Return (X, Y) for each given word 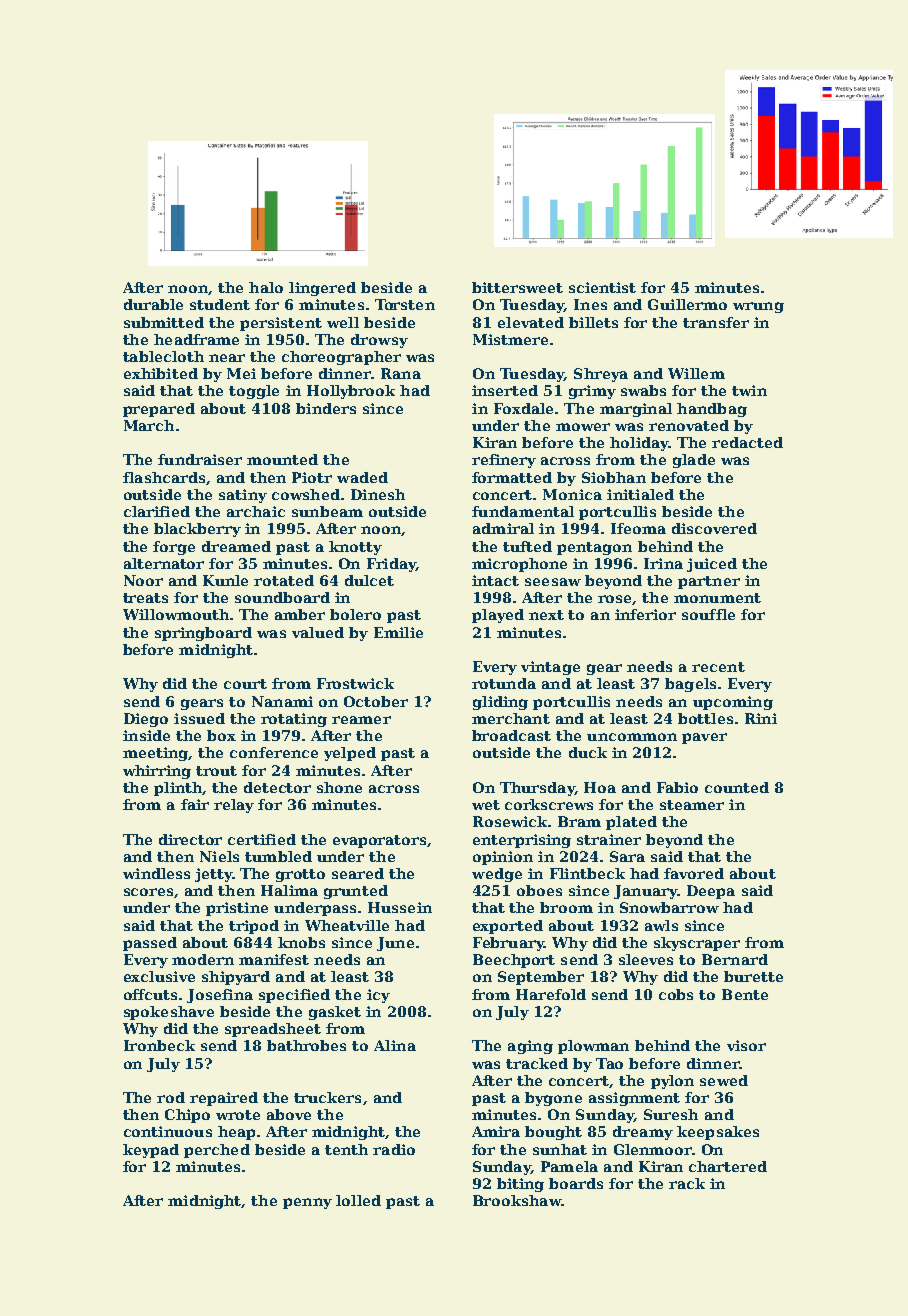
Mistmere (510, 339)
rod (171, 1097)
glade (694, 461)
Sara (627, 856)
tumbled (278, 856)
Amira (496, 1131)
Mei (241, 373)
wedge (497, 875)
